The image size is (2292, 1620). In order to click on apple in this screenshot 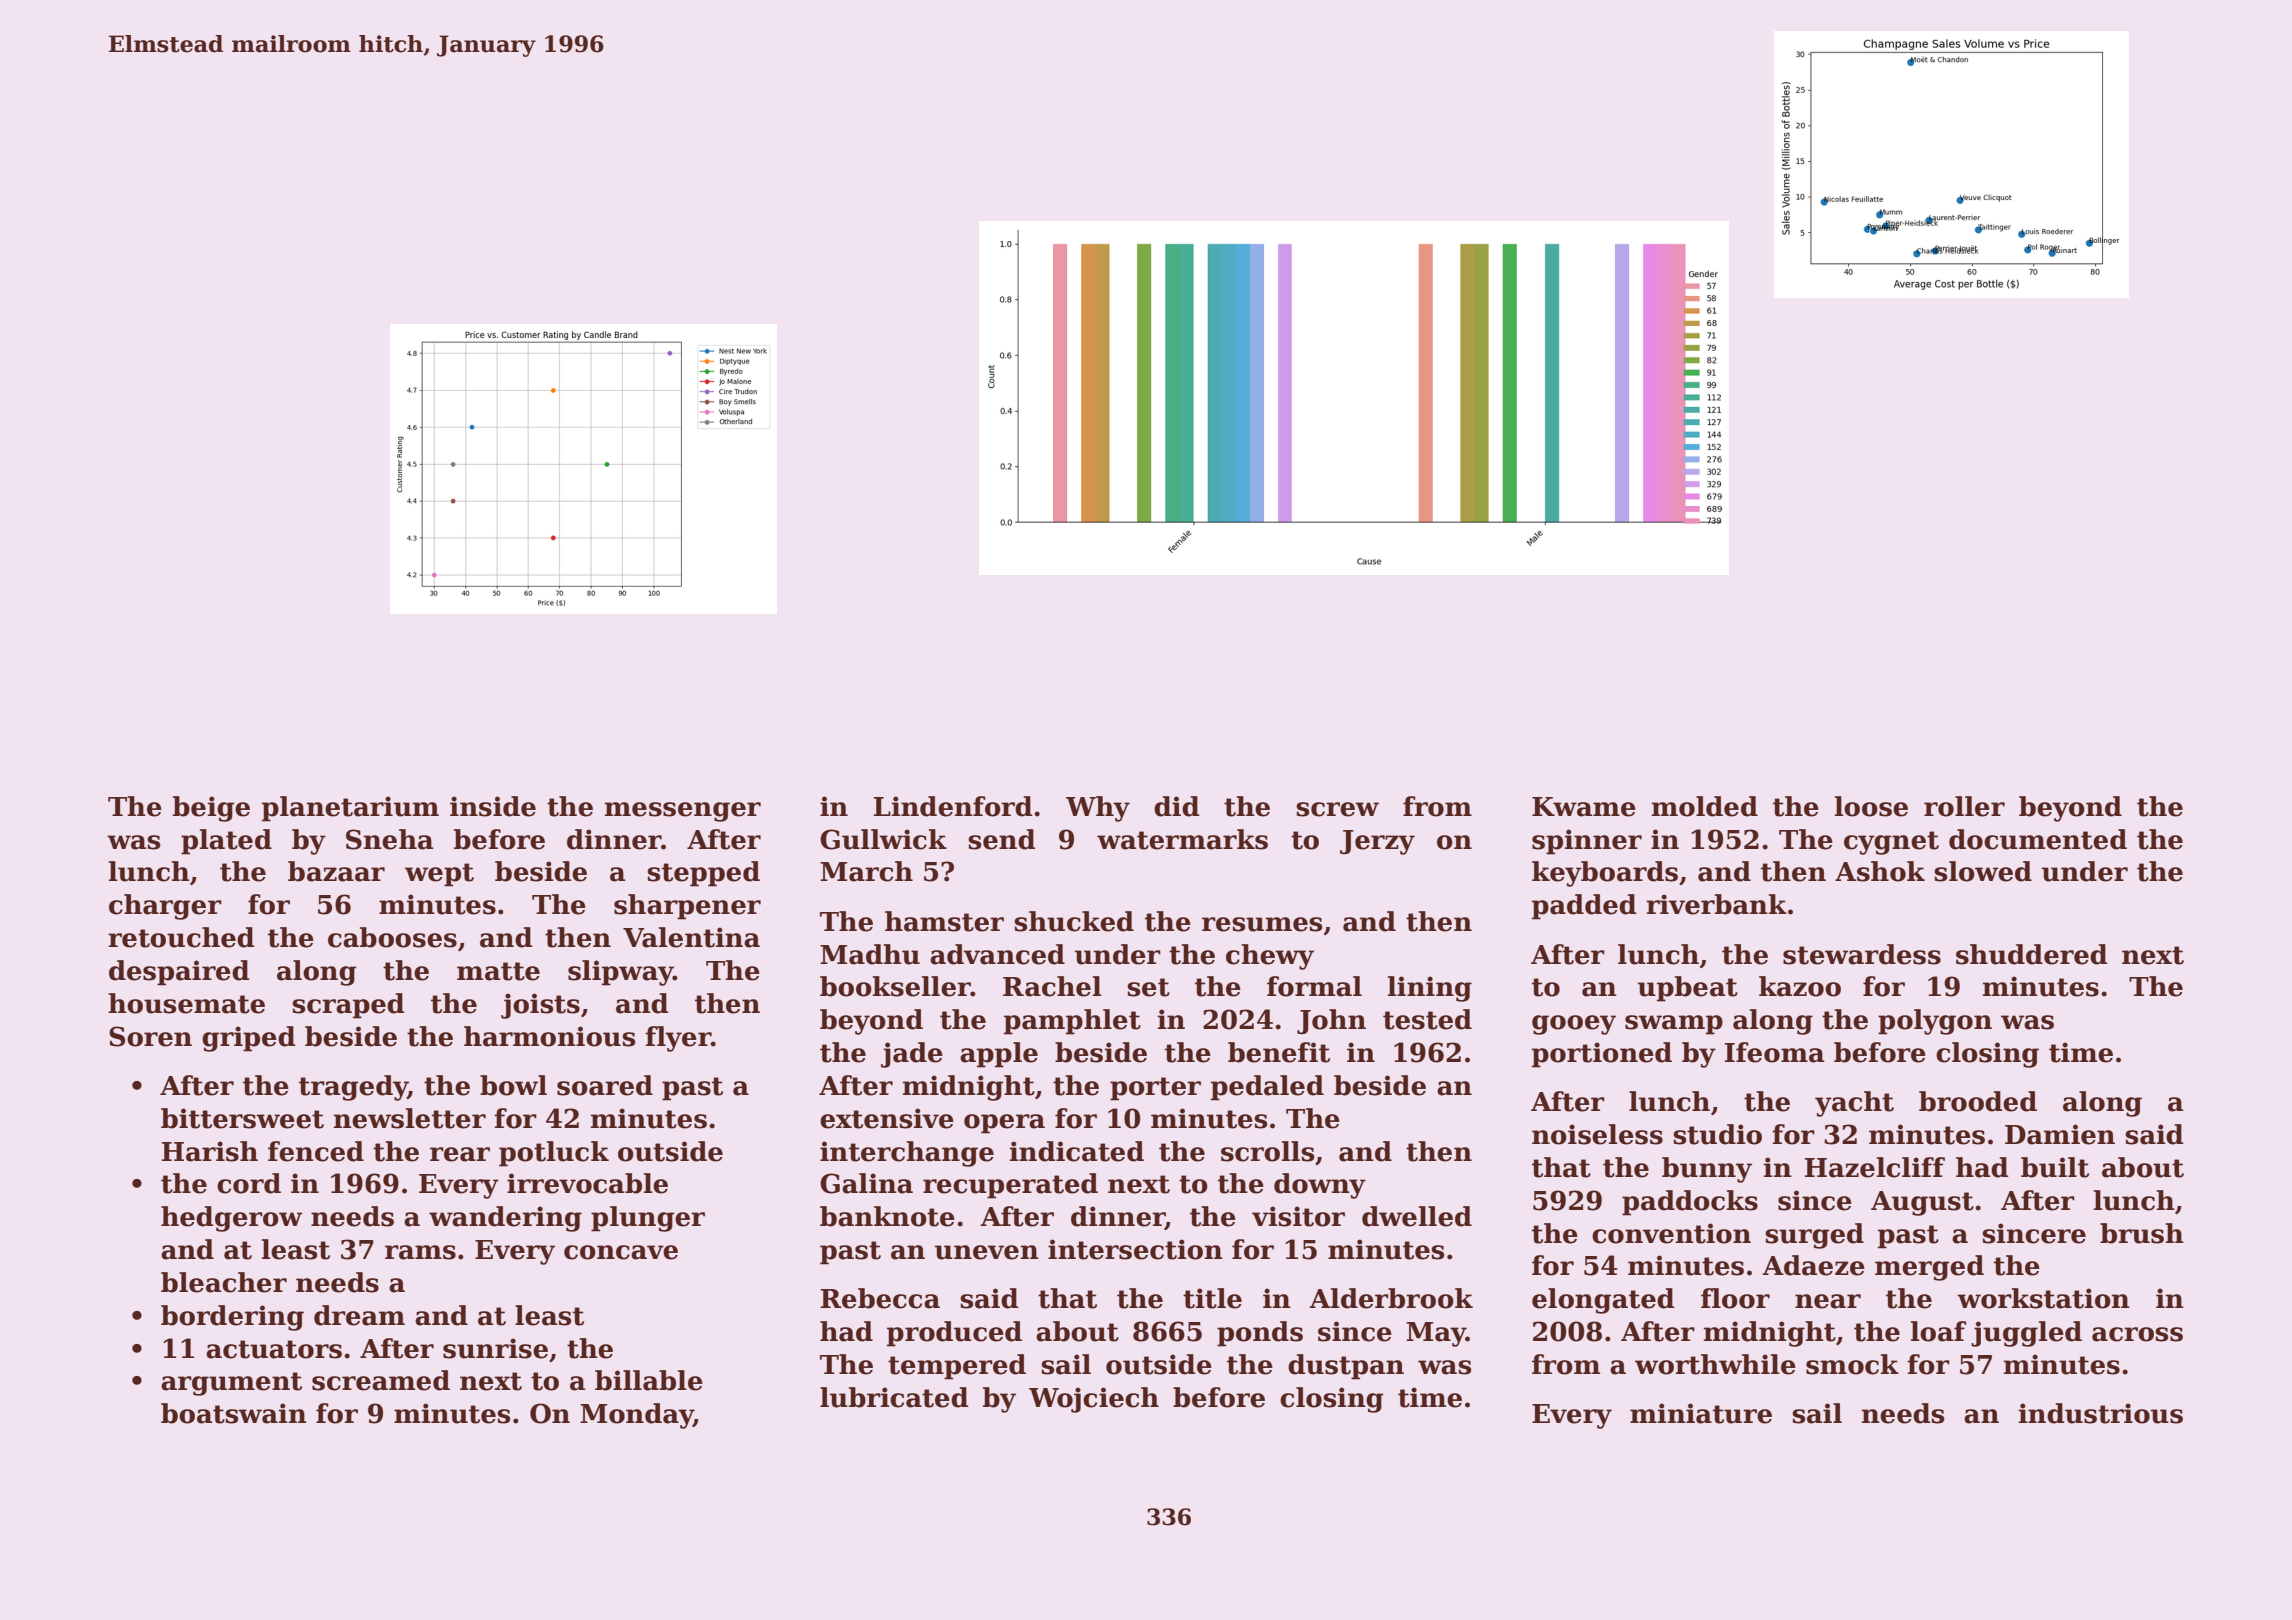, I will do `click(999, 1055)`.
